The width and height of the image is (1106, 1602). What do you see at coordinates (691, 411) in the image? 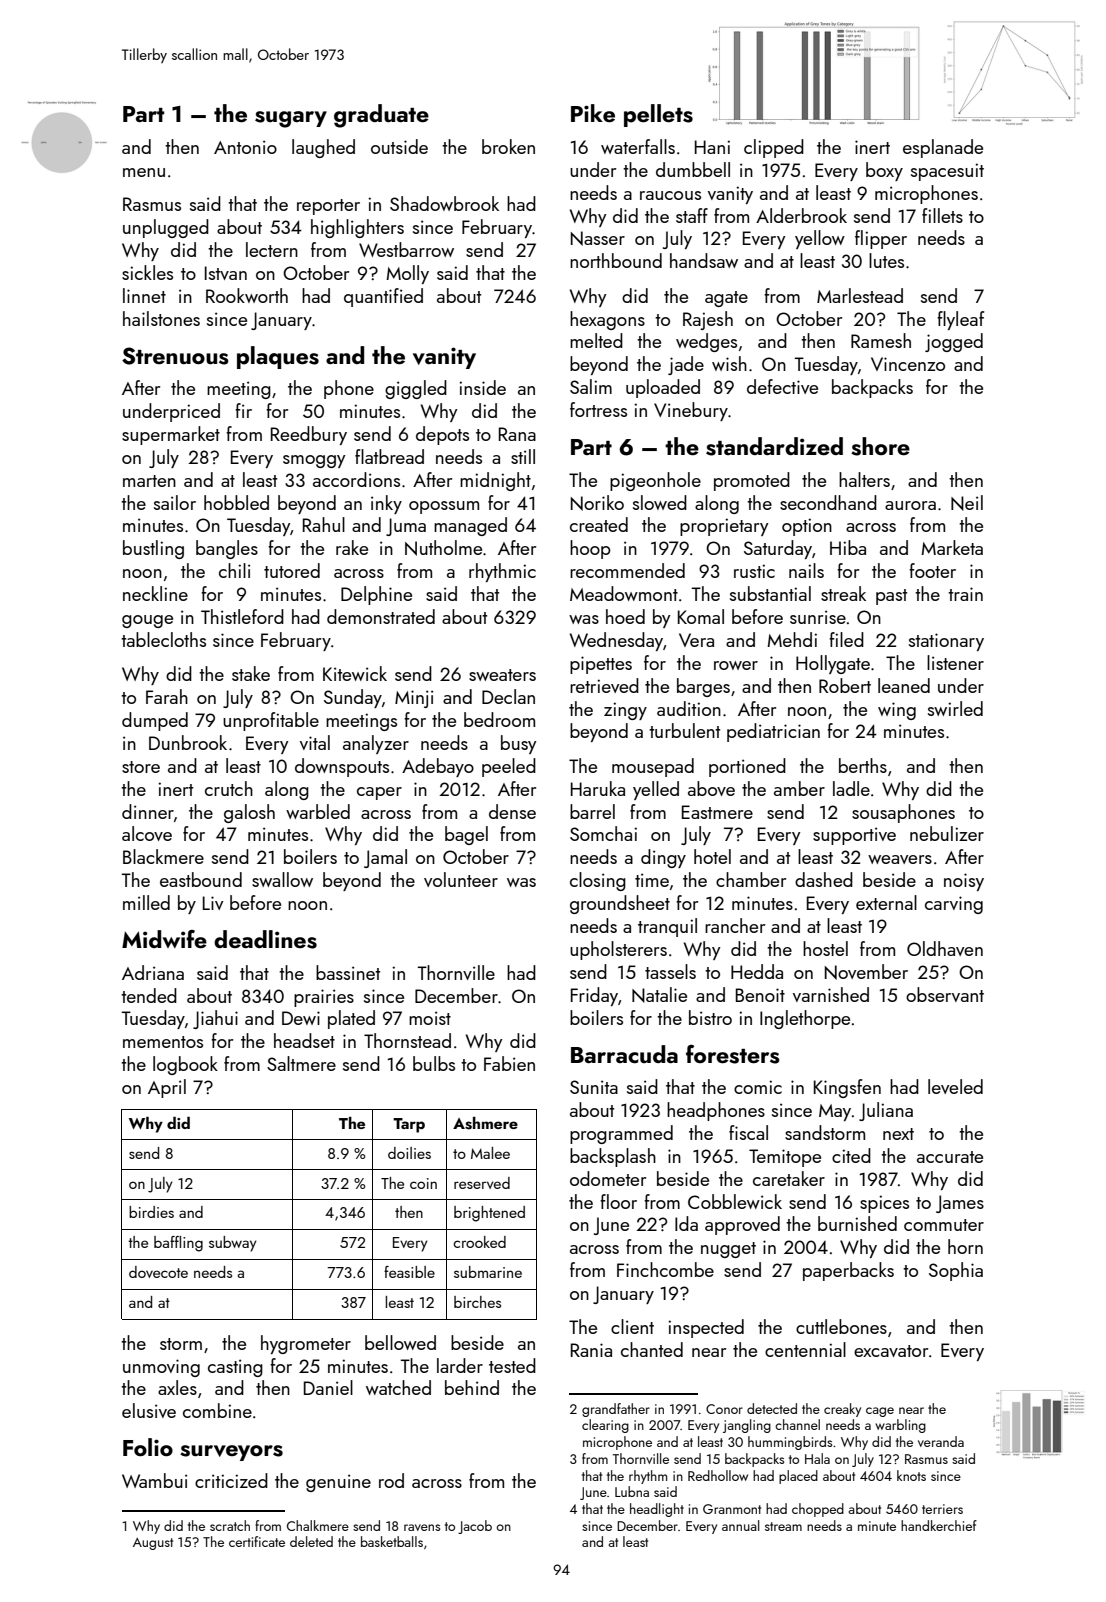
I see `Vinebury` at bounding box center [691, 411].
